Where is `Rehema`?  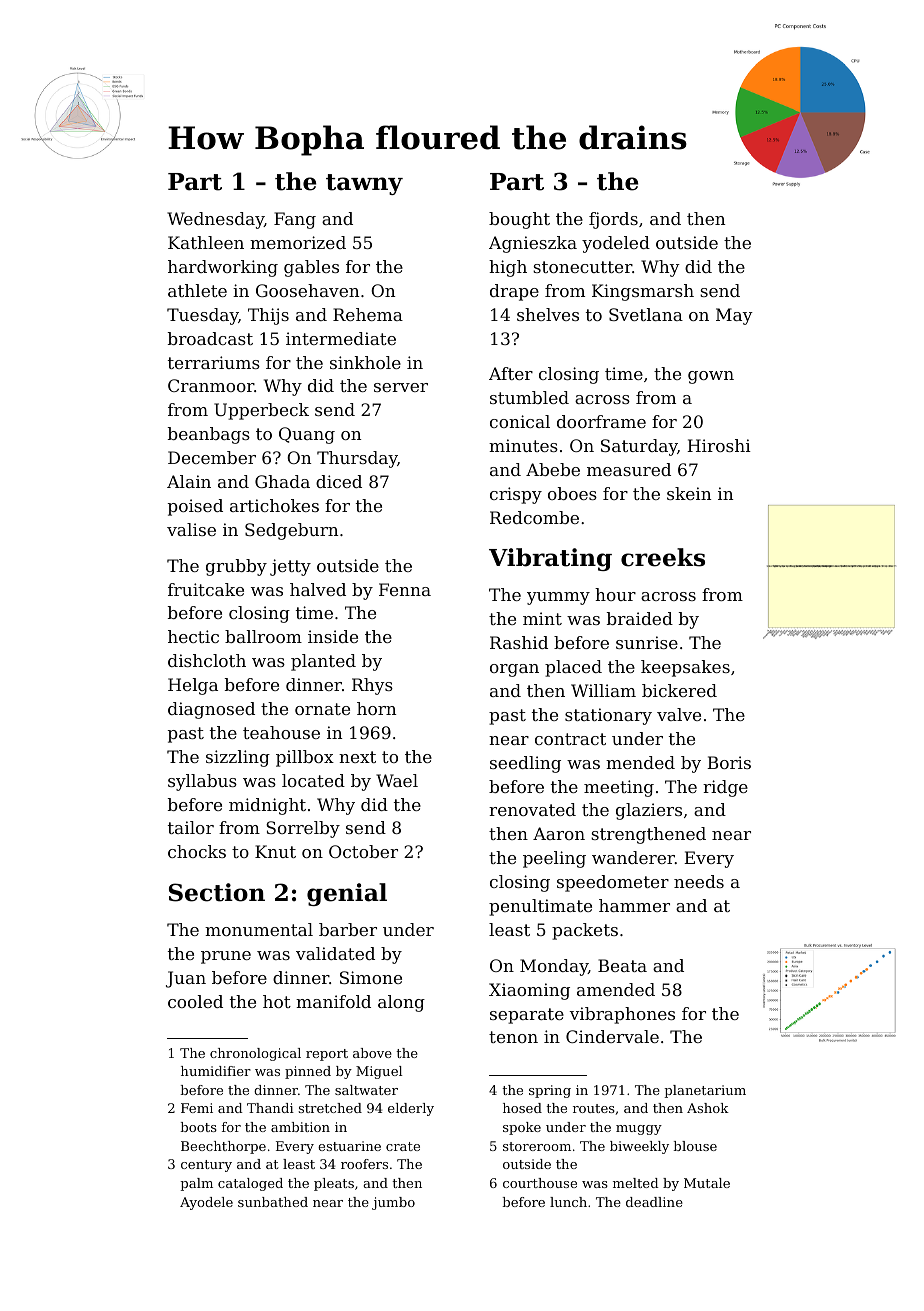
Rehema is located at coordinates (368, 314).
